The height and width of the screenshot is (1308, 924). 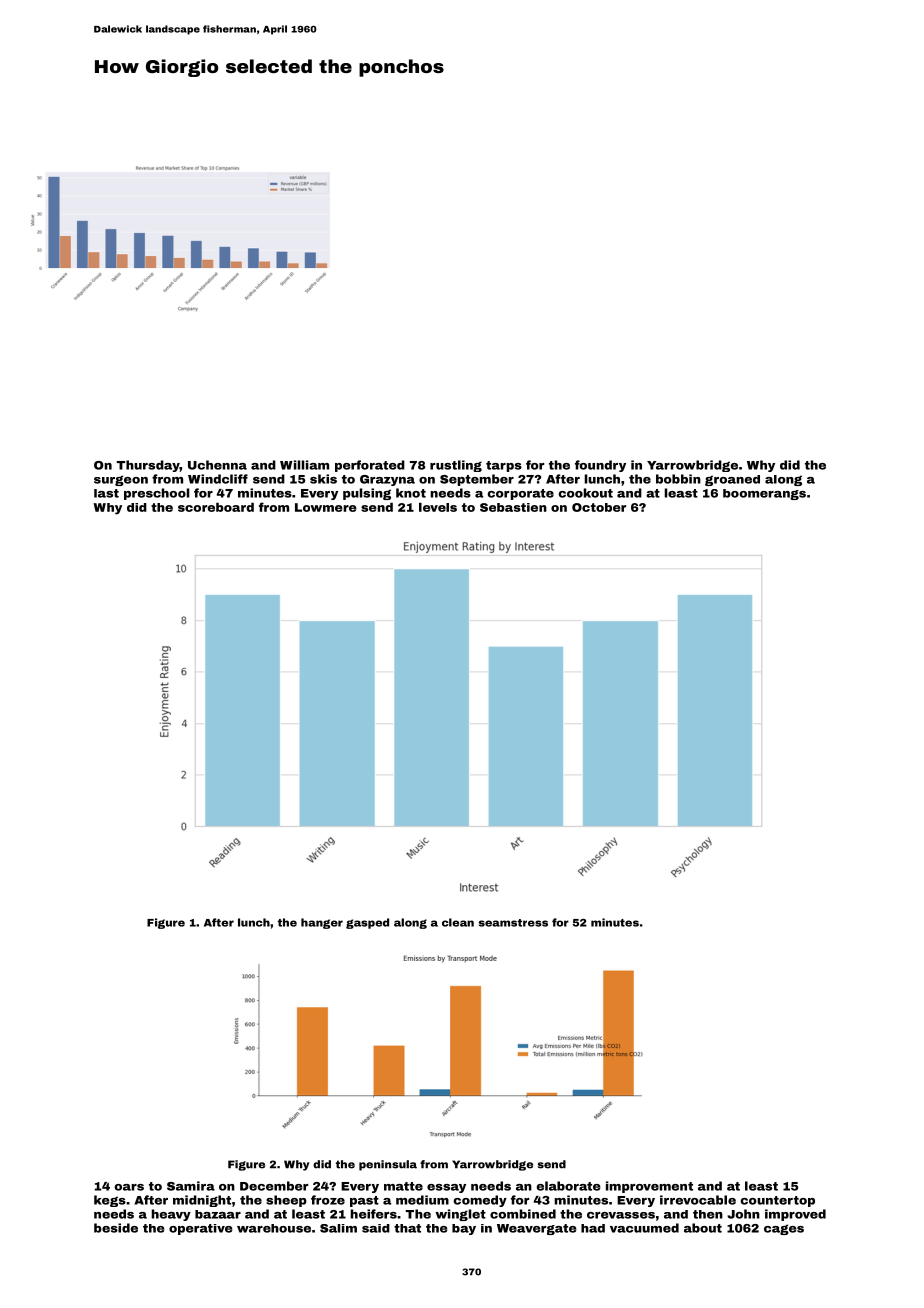 What do you see at coordinates (322, 923) in the screenshot?
I see `hanger` at bounding box center [322, 923].
